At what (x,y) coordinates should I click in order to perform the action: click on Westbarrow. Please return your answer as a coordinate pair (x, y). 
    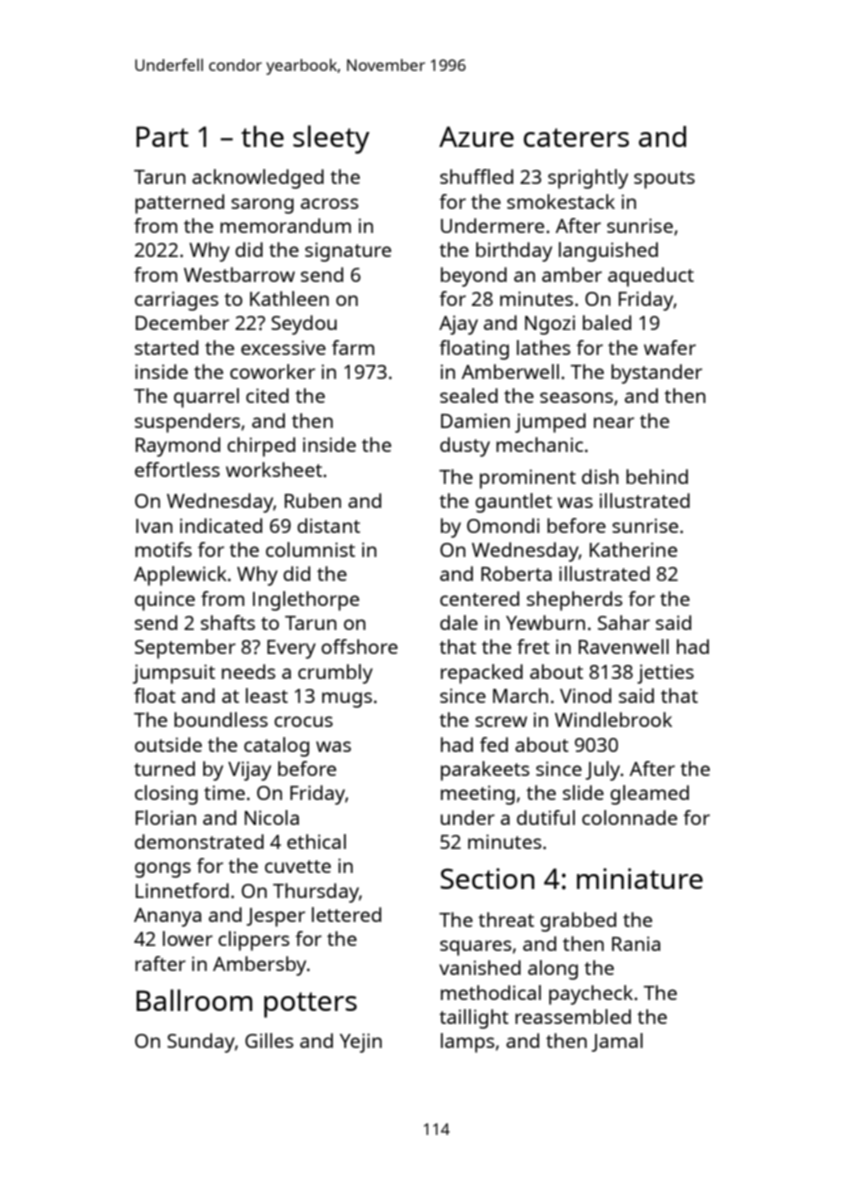
    Looking at the image, I should click on (239, 274).
